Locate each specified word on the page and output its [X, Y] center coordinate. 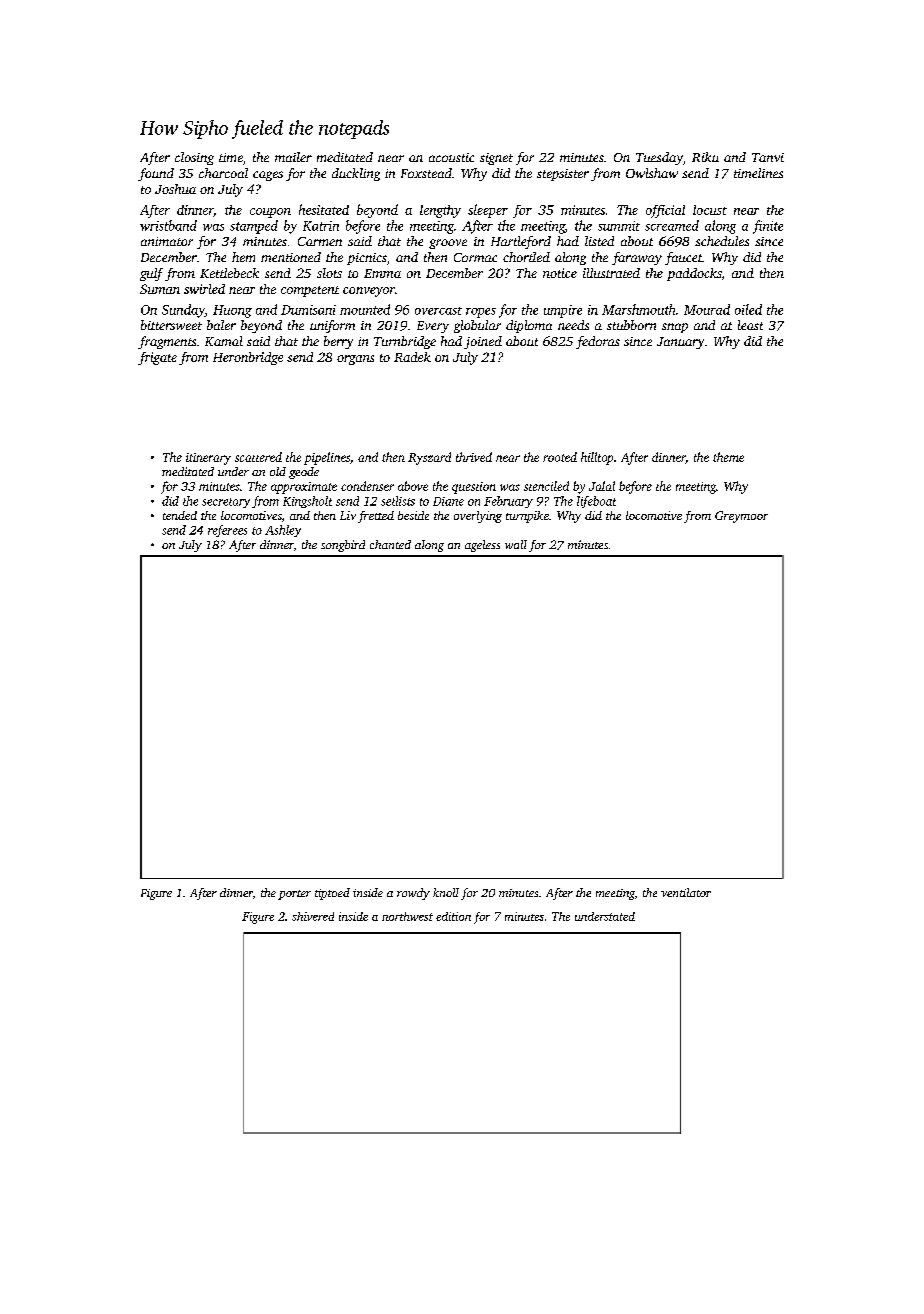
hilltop [597, 458]
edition [453, 916]
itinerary [208, 459]
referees [227, 531]
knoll [446, 892]
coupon [270, 213]
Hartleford [521, 242]
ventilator [686, 892]
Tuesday [659, 158]
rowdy [413, 894]
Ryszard [429, 458]
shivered [313, 916]
